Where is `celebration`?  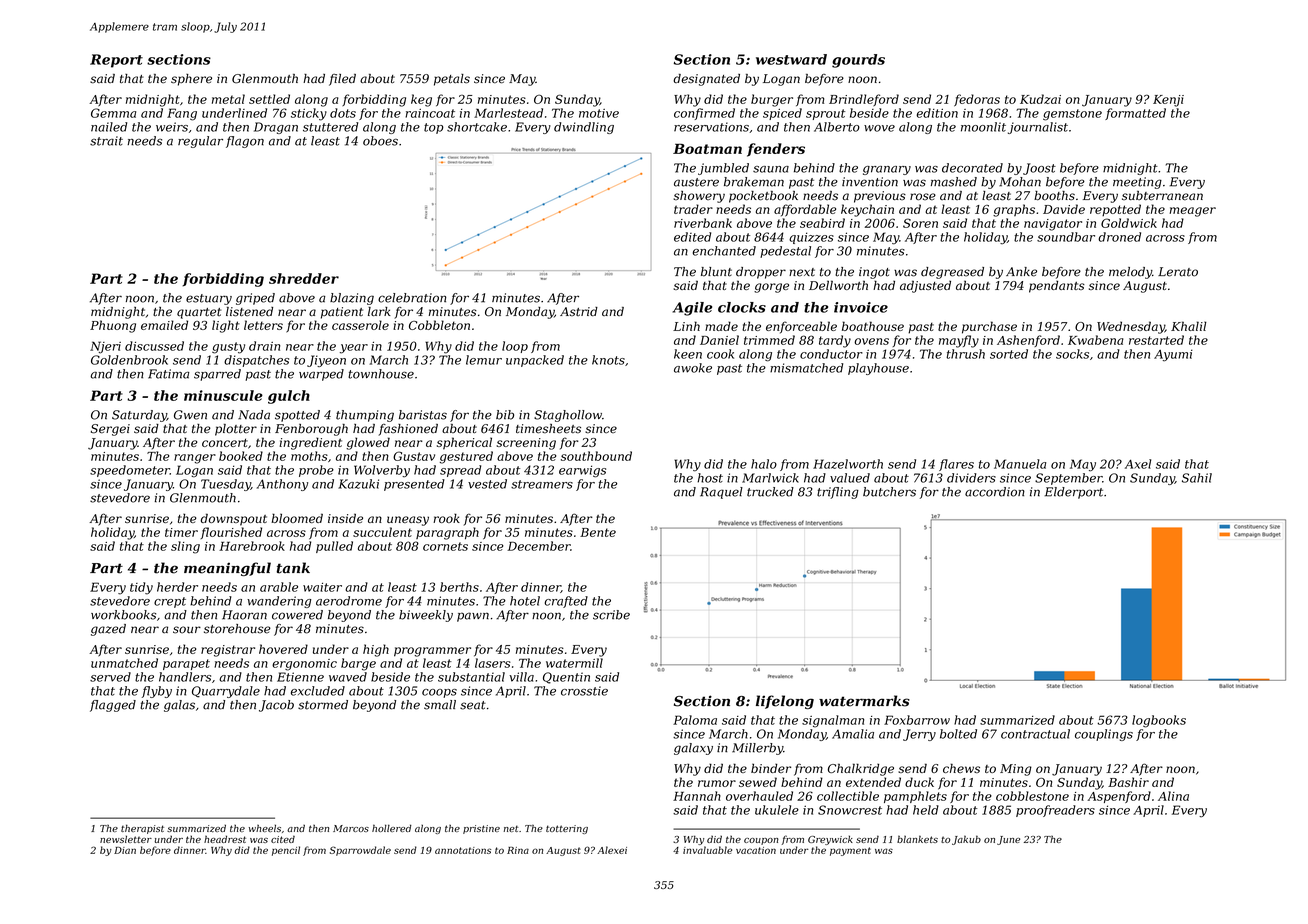 celebration is located at coordinates (412, 298).
